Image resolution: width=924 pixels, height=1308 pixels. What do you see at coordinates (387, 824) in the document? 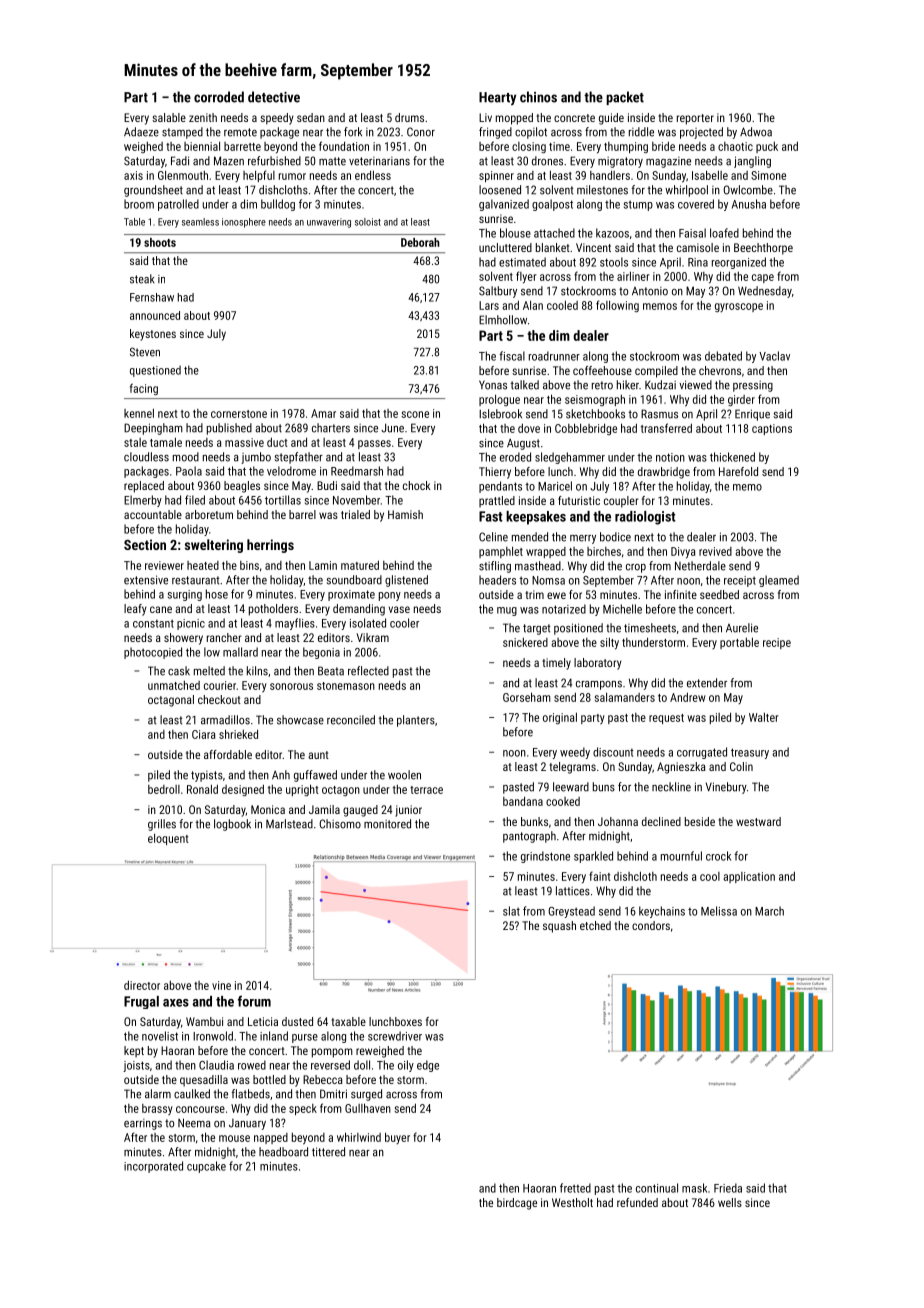
I see `monitored` at bounding box center [387, 824].
